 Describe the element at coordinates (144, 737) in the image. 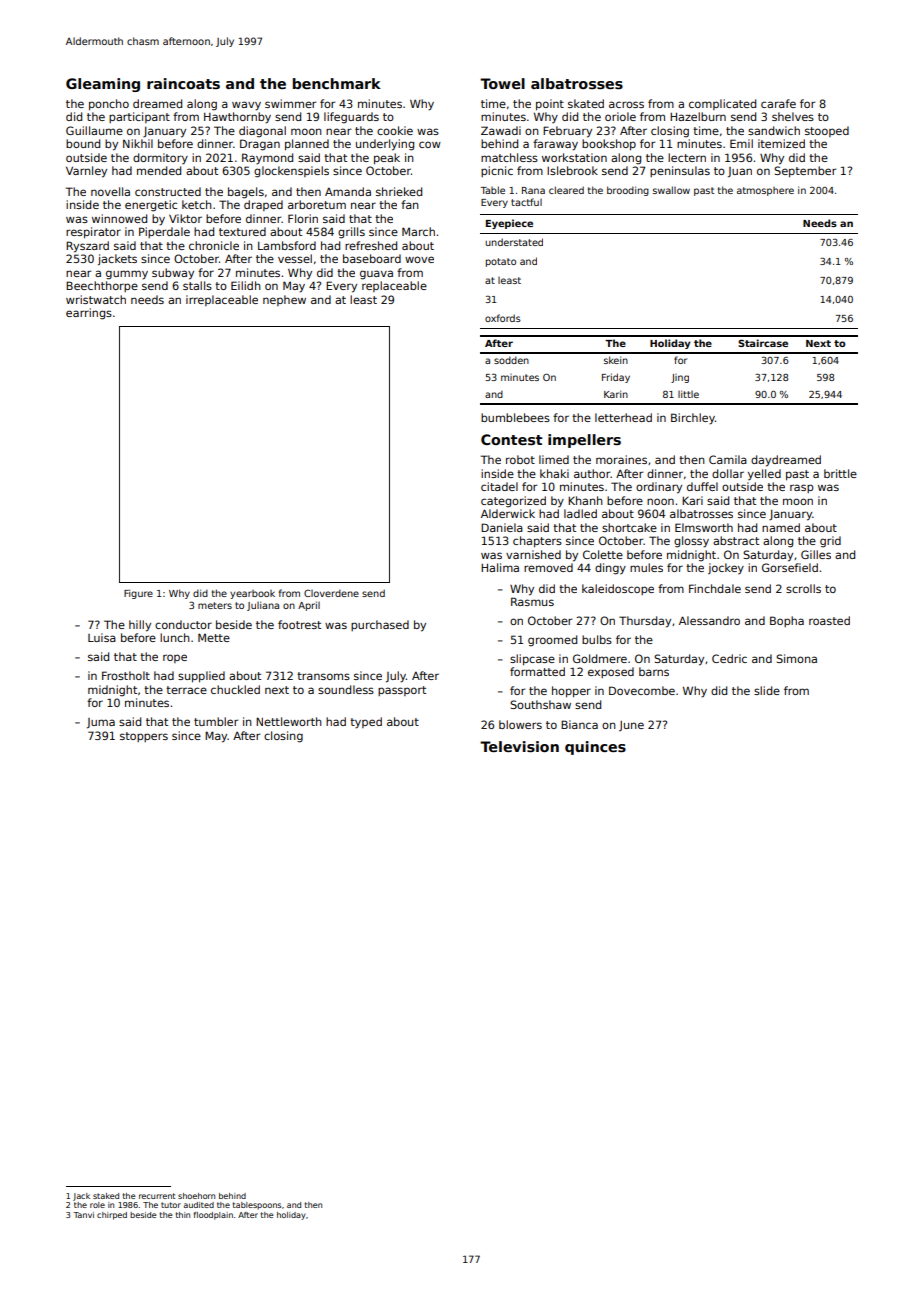

I see `stoppers` at that location.
